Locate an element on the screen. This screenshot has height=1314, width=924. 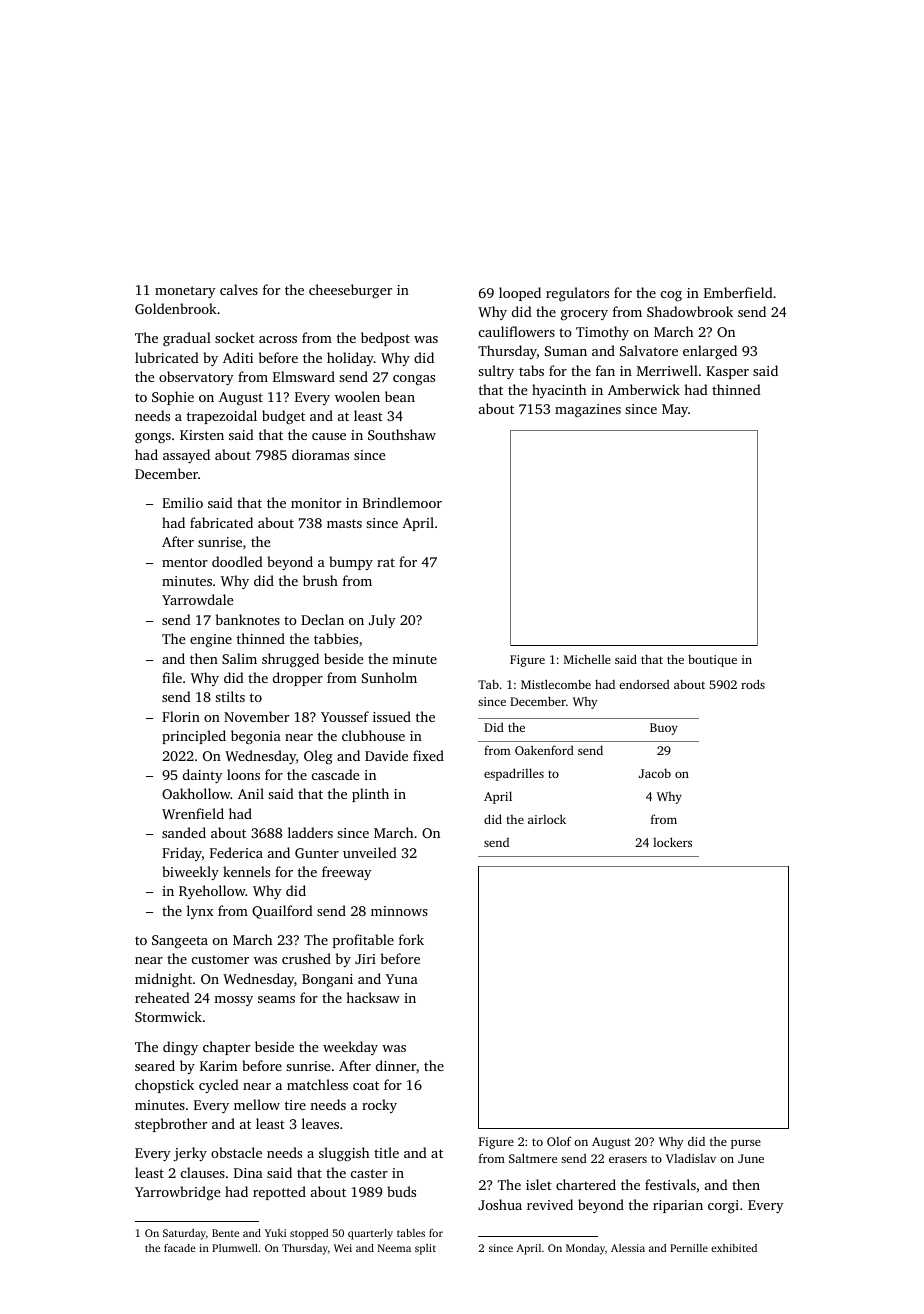
gongs is located at coordinates (153, 438).
